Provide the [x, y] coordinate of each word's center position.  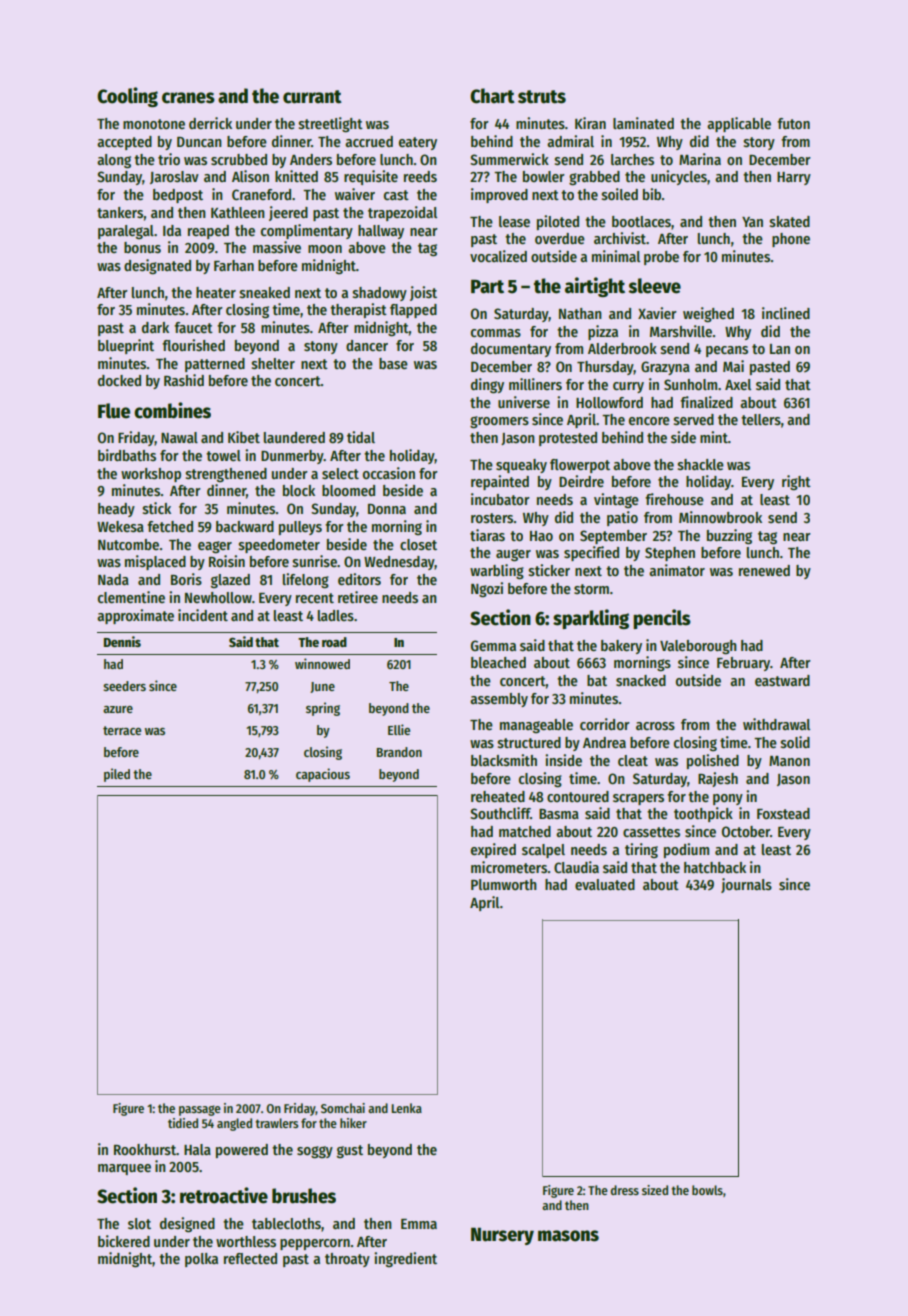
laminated [643, 123]
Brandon [399, 752]
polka [201, 1260]
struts [542, 97]
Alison [250, 176]
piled [117, 775]
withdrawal [776, 724]
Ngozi [487, 589]
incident [203, 615]
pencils [662, 619]
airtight [595, 287]
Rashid [184, 380]
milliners [535, 384]
